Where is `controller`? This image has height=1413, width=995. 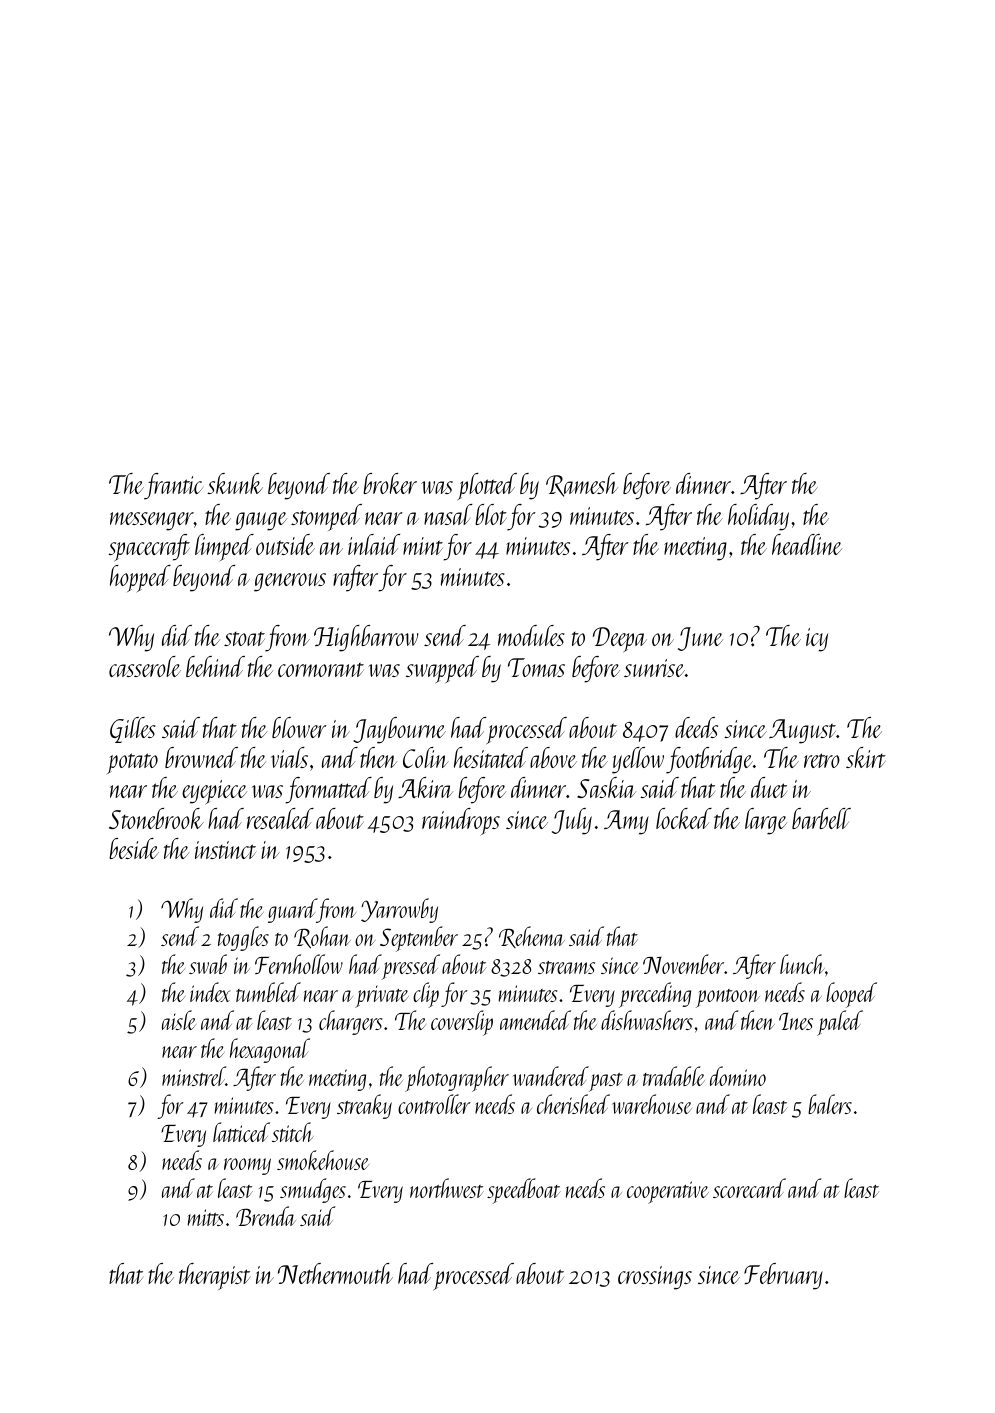 controller is located at coordinates (434, 1104).
